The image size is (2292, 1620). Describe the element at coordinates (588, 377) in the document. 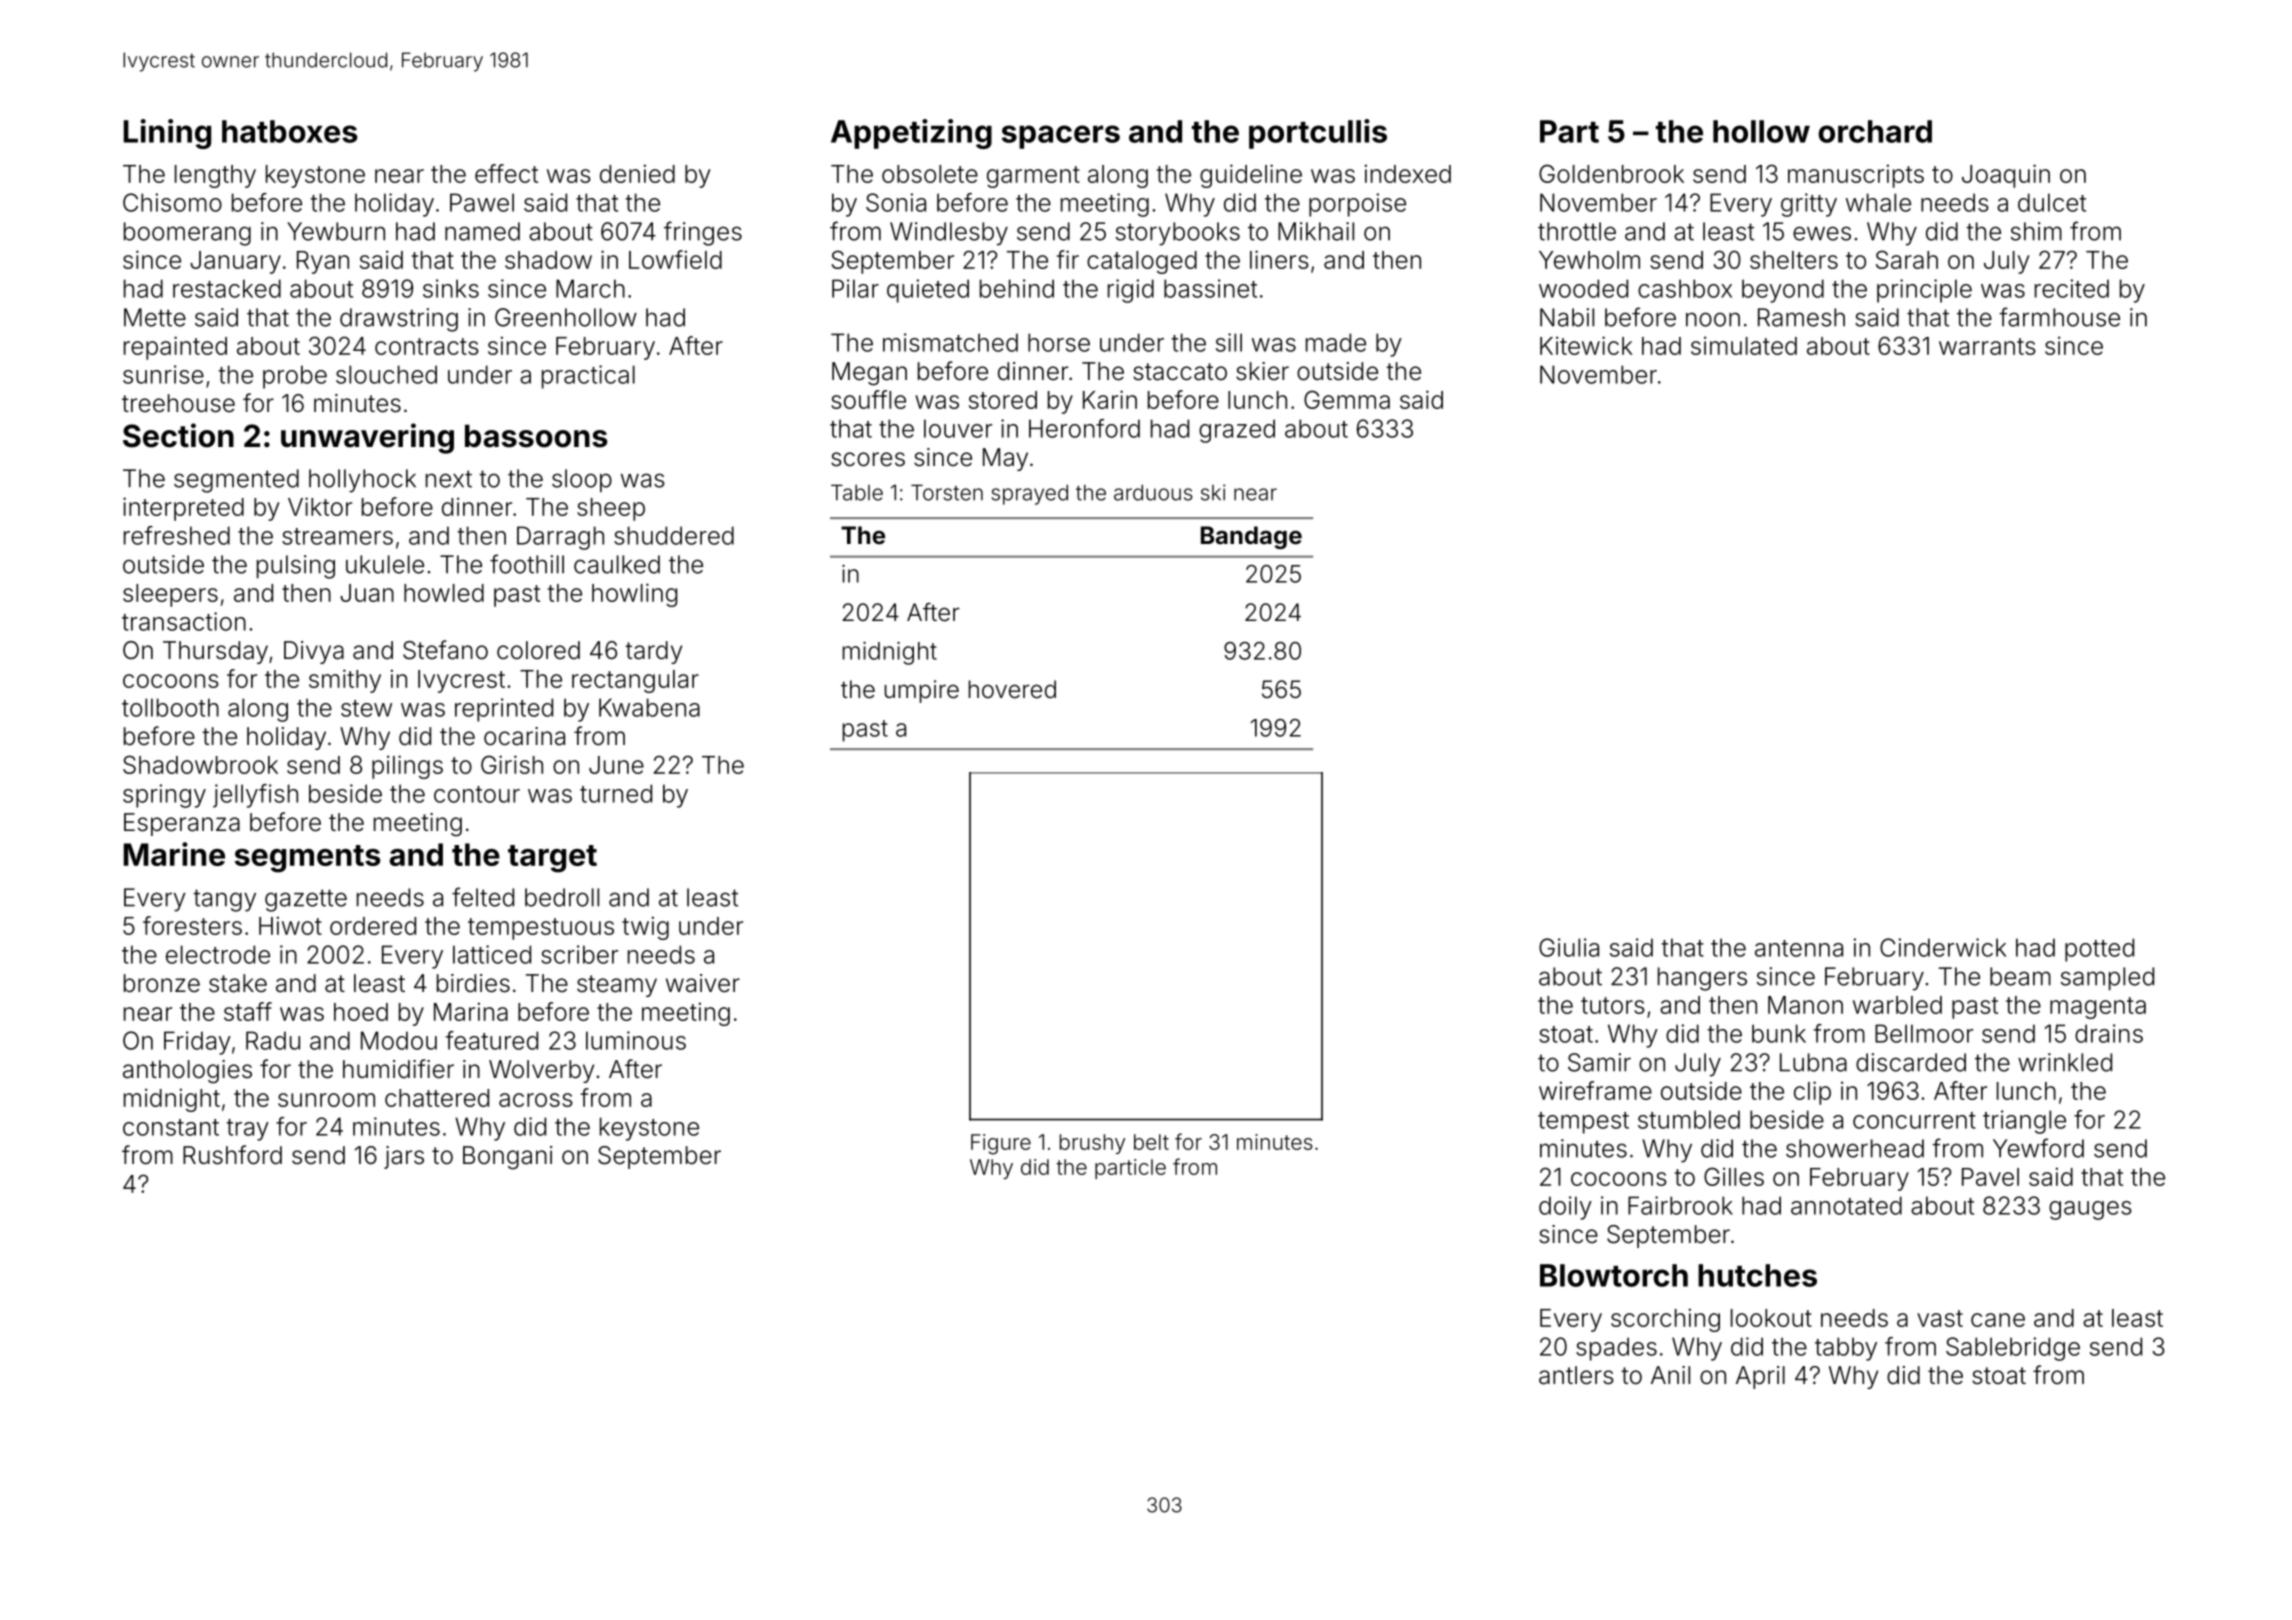

I see `practical` at that location.
